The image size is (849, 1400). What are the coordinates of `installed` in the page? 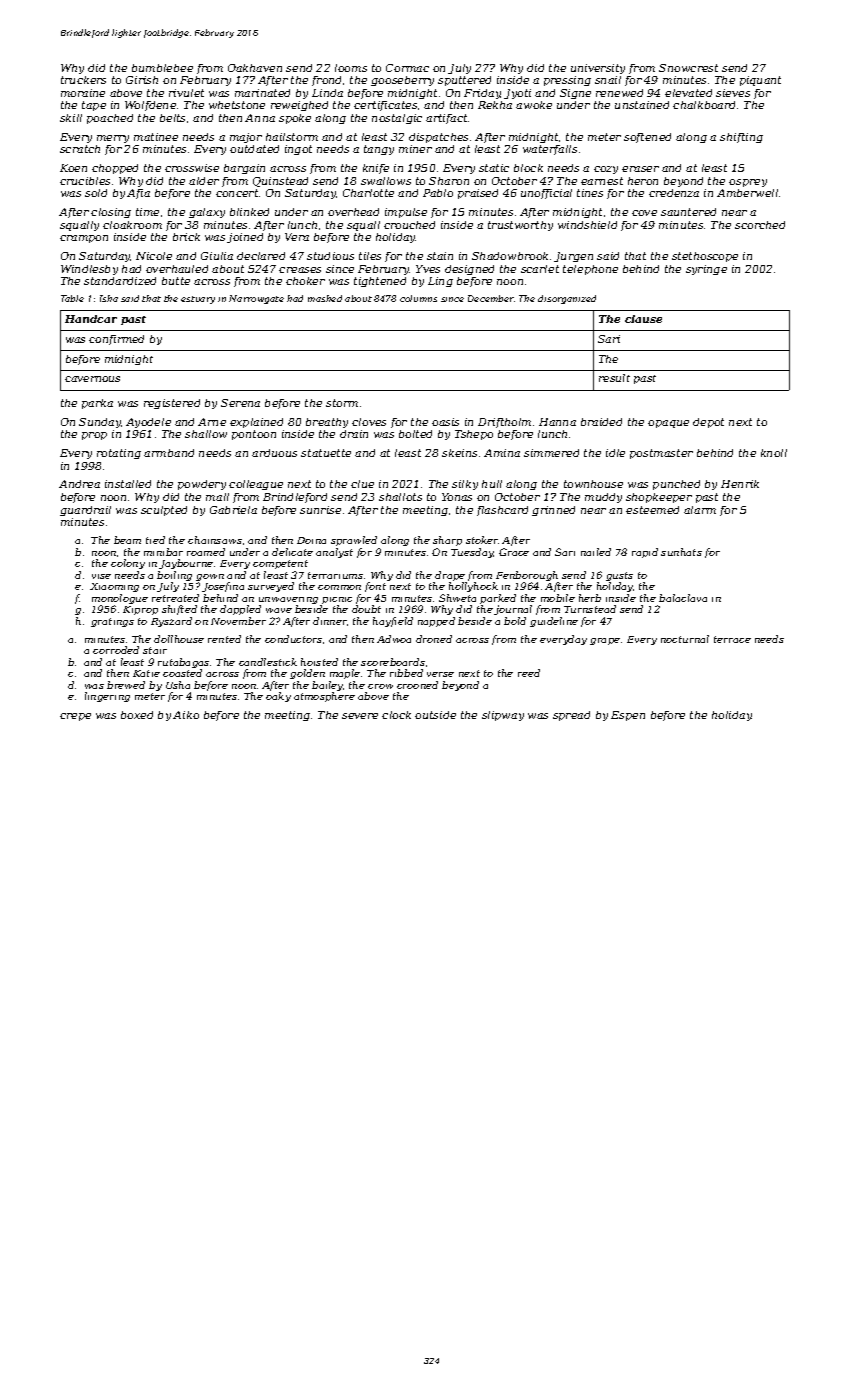 It's located at (128, 484).
